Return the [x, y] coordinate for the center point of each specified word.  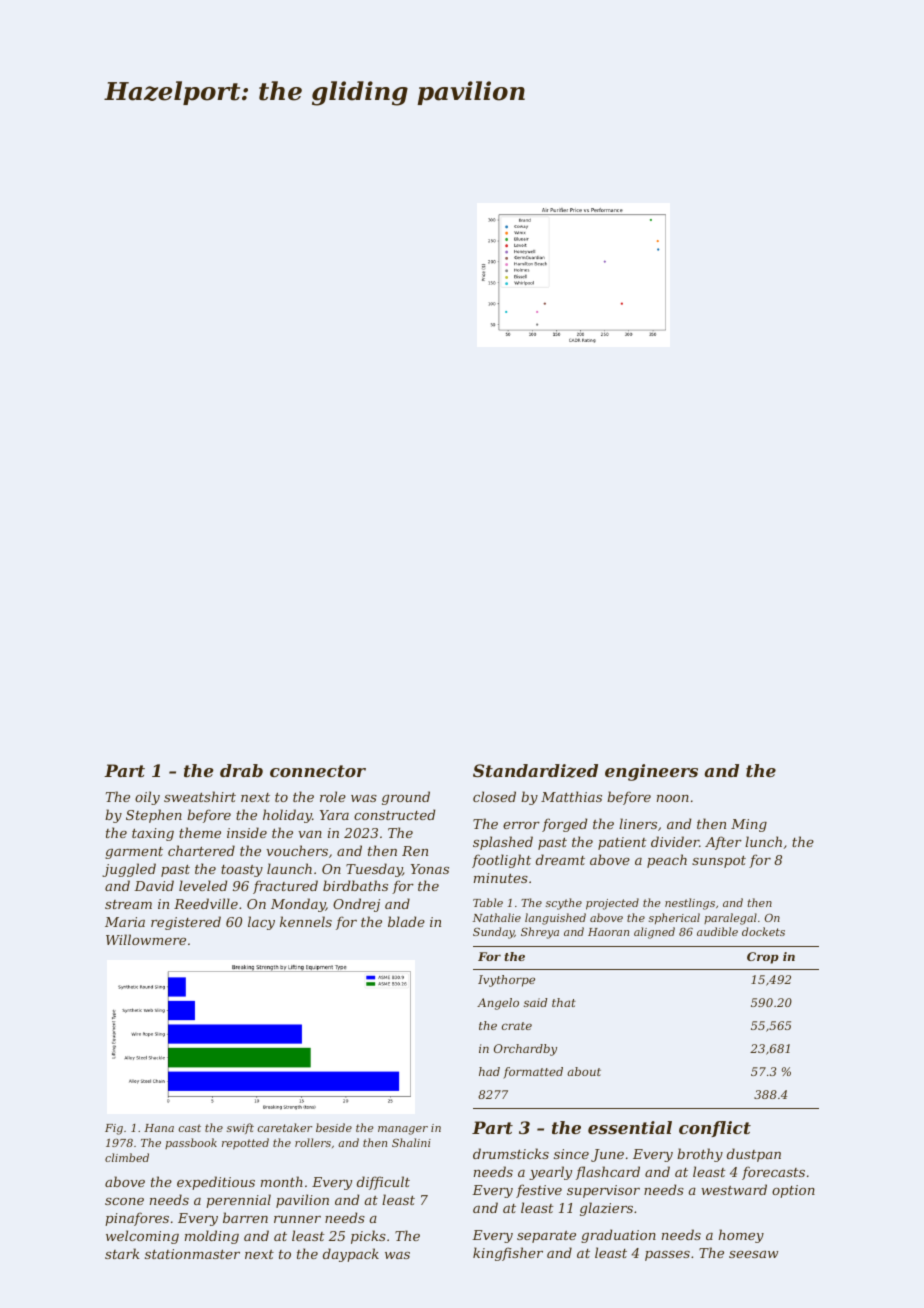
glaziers [606, 1209]
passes [667, 1256]
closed [494, 796]
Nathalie [497, 917]
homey [741, 1236]
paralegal [730, 919]
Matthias [571, 796]
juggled [129, 870]
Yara [334, 815]
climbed [127, 1157]
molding [212, 1237]
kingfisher [508, 1254]
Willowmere [146, 939]
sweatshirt [200, 796]
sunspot [719, 862]
